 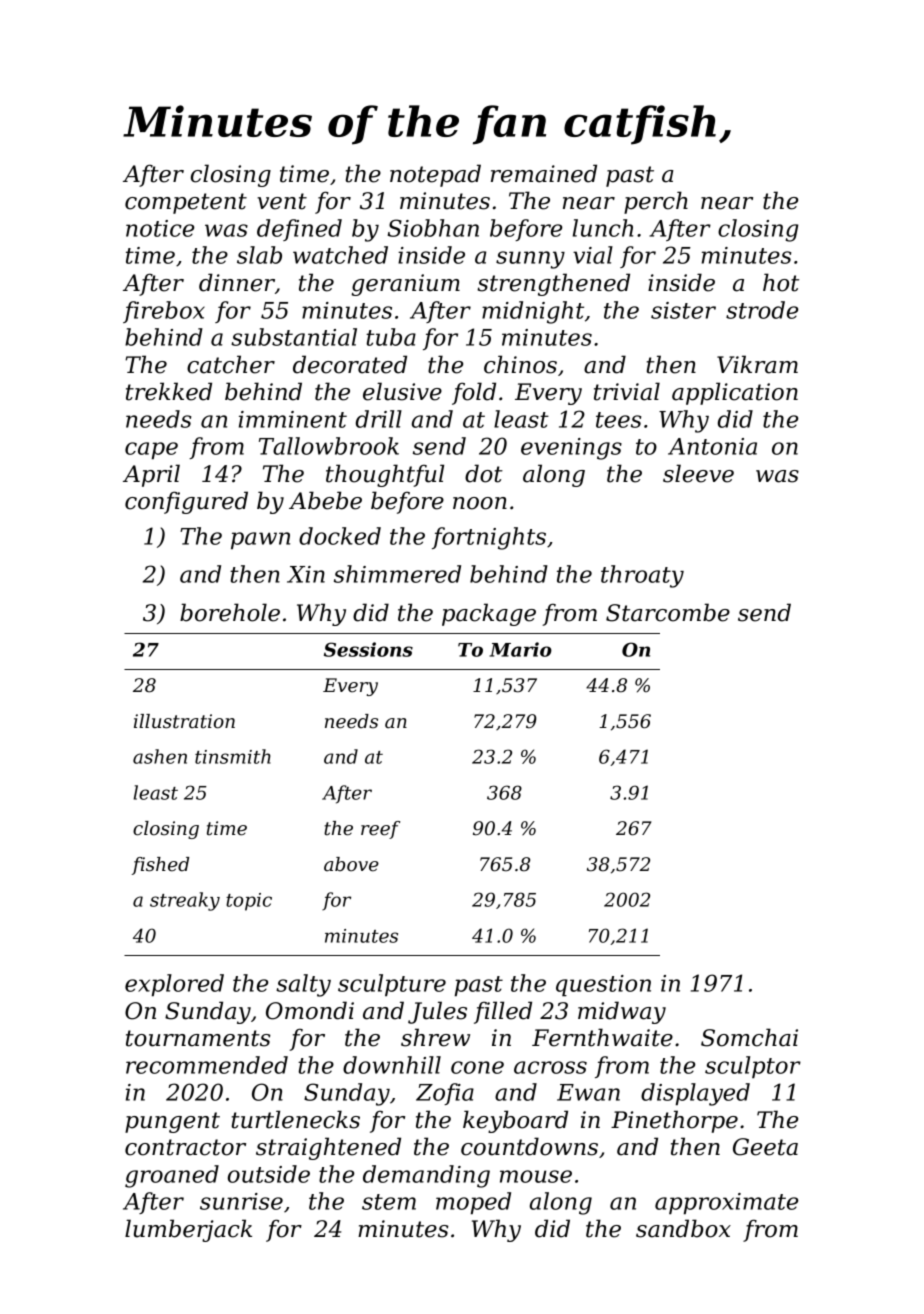 What do you see at coordinates (435, 175) in the document?
I see `notepad` at bounding box center [435, 175].
